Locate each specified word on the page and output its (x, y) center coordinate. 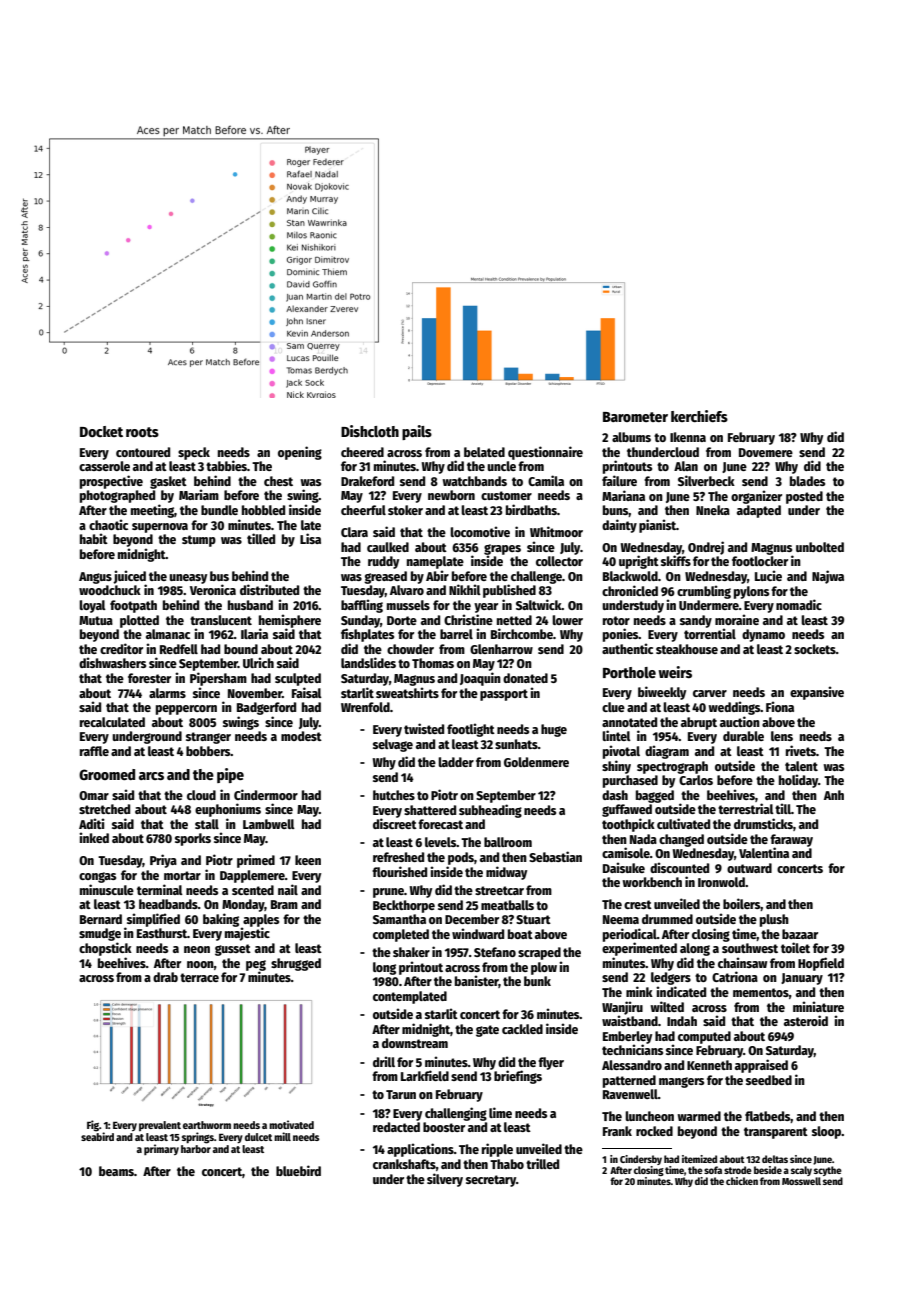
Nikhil (465, 589)
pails (417, 432)
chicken (742, 1181)
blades (807, 481)
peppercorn (186, 710)
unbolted (820, 547)
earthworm (207, 1125)
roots (142, 432)
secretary (491, 1181)
